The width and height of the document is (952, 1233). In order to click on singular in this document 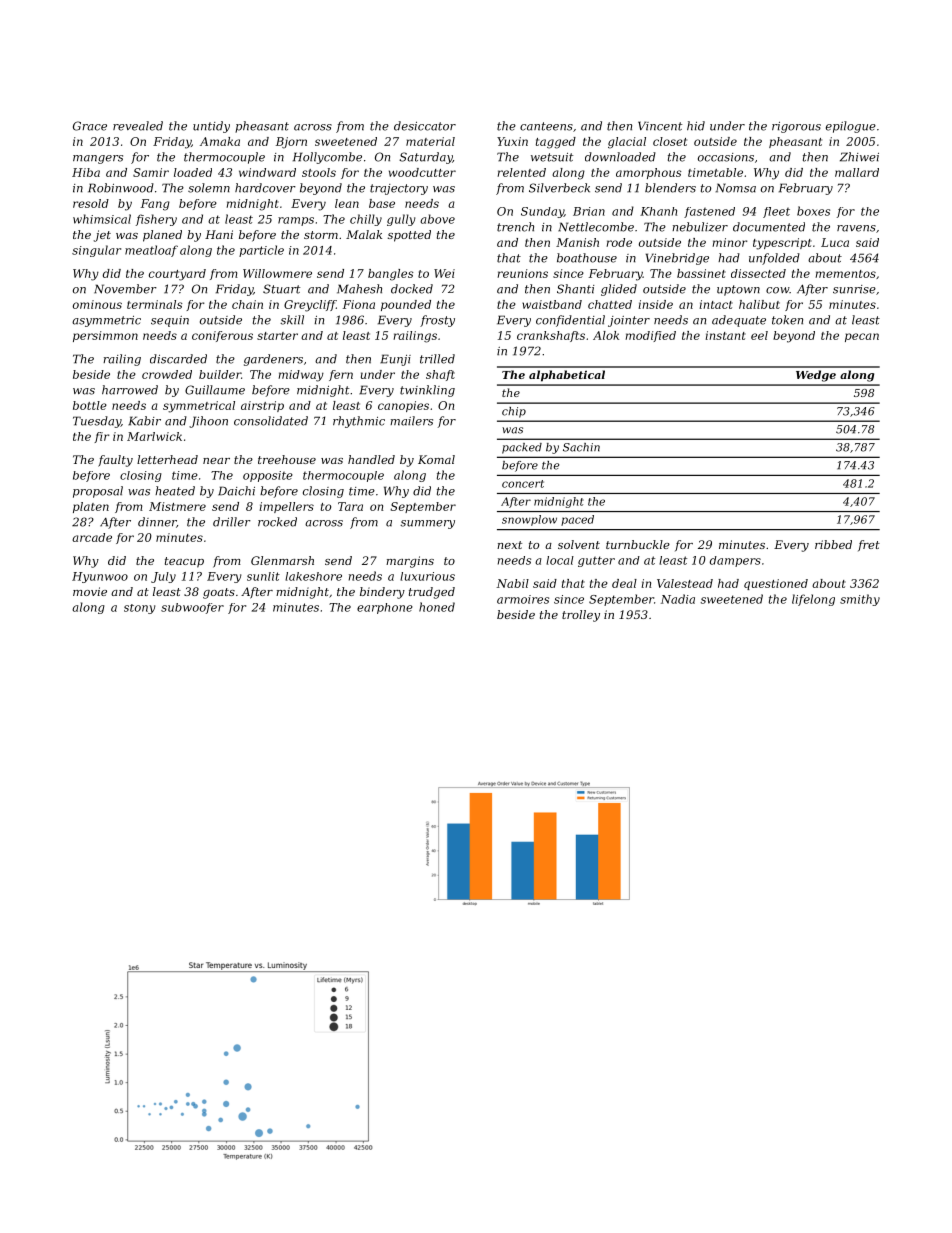, I will do `click(96, 251)`.
